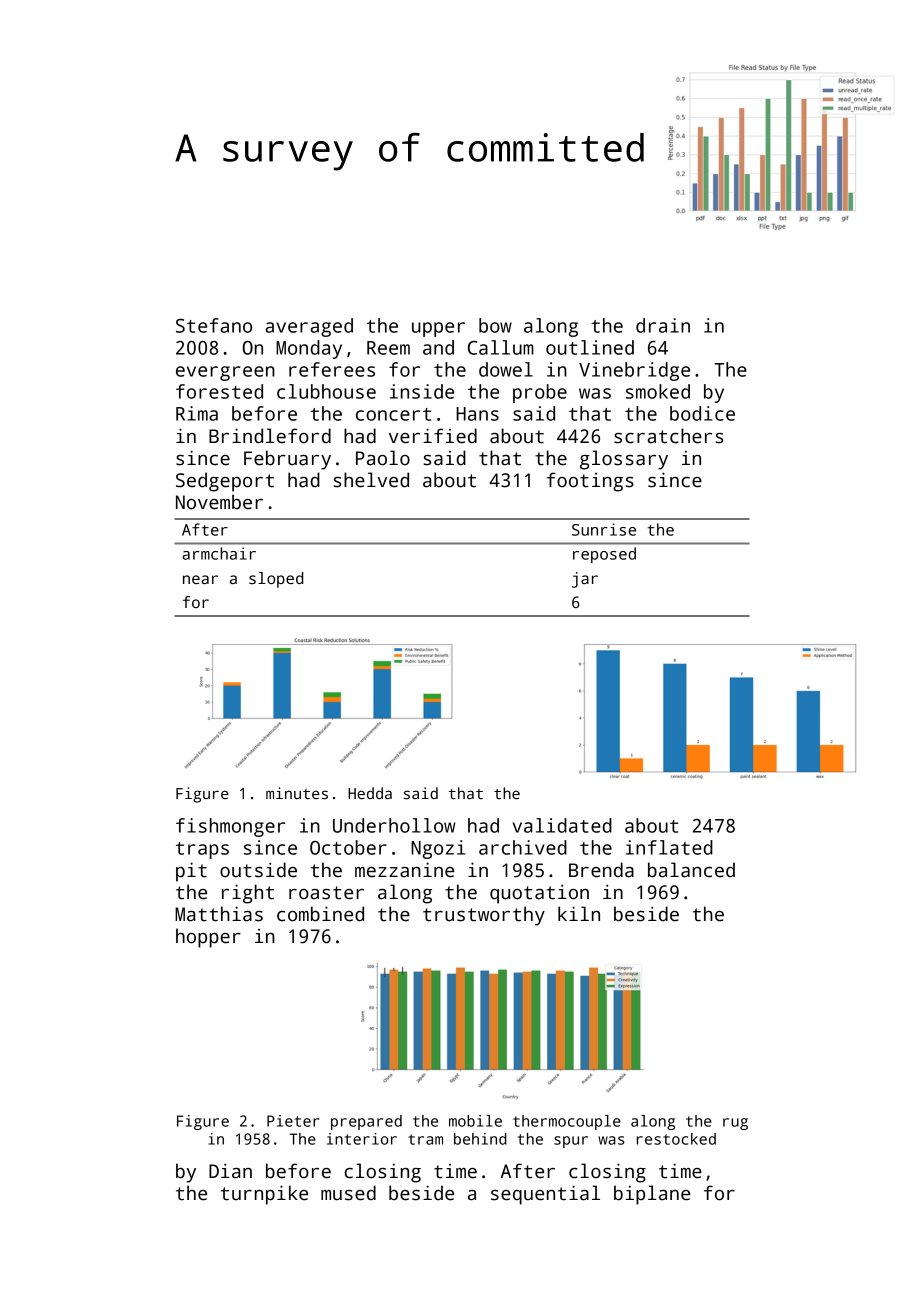 The height and width of the screenshot is (1311, 924). I want to click on jar, so click(585, 580).
